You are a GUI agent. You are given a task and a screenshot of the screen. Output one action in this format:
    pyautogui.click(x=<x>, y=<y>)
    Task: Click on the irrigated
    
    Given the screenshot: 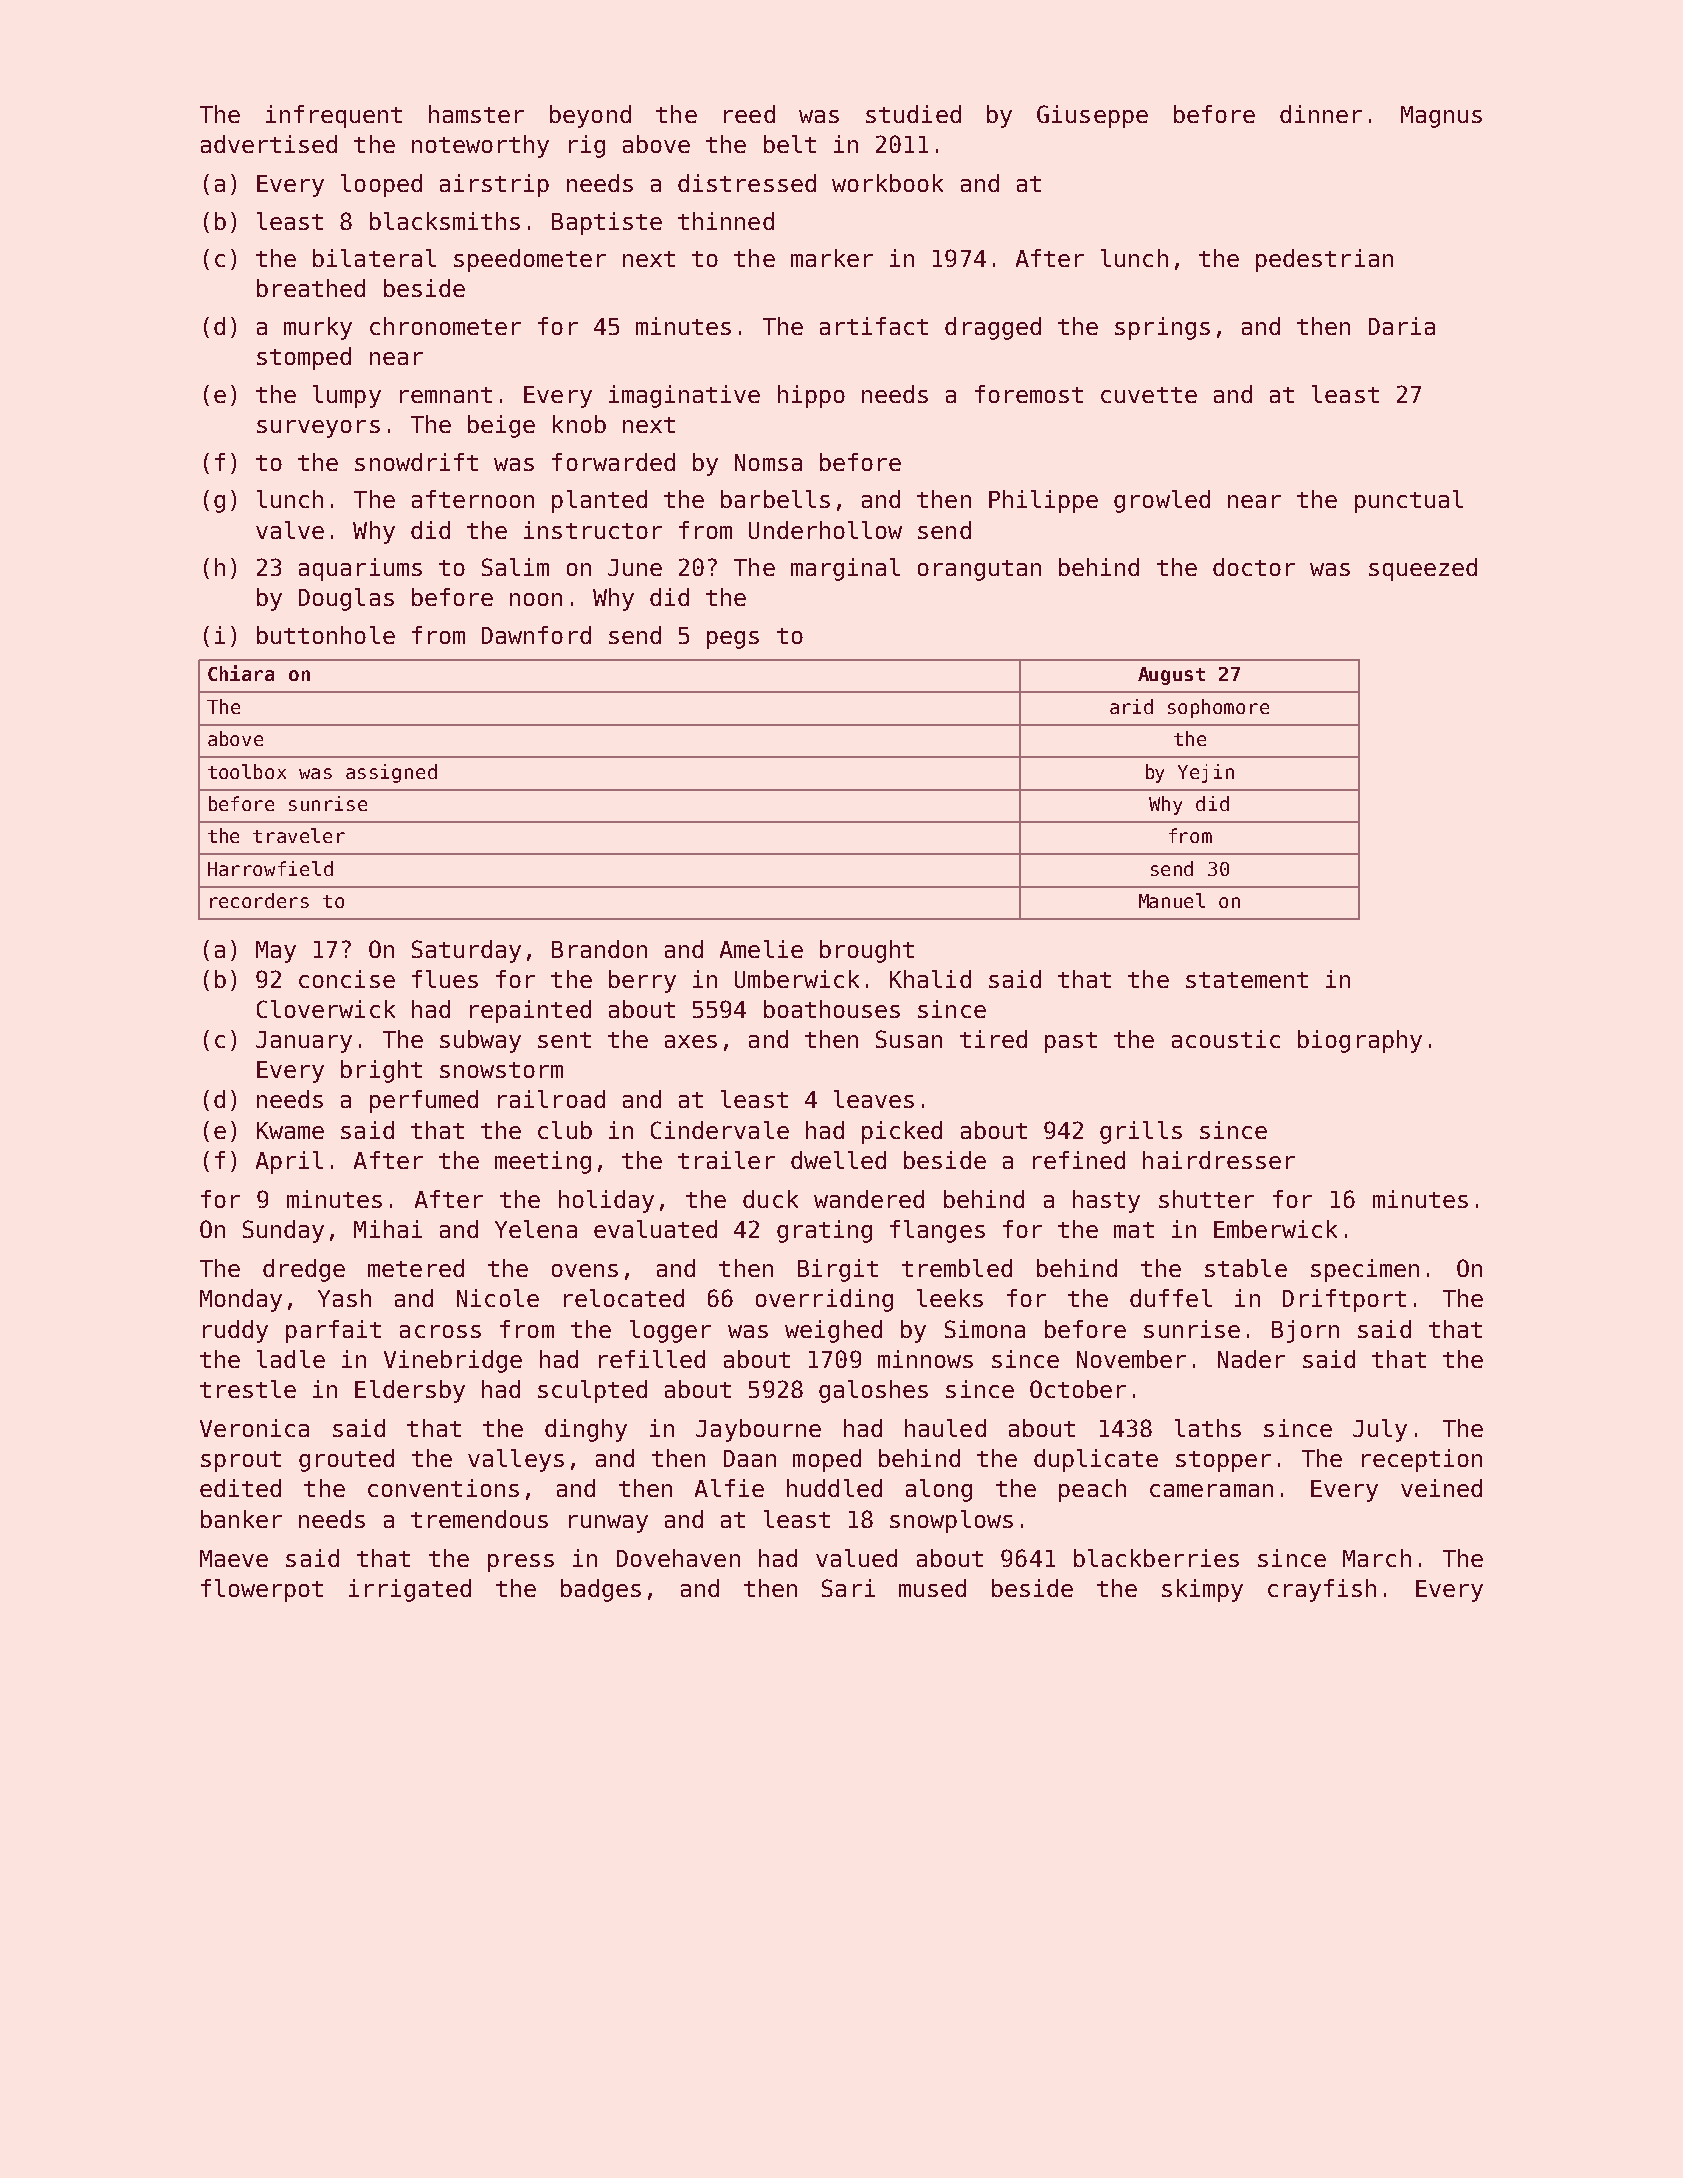 What is the action you would take?
    pyautogui.click(x=410, y=1590)
